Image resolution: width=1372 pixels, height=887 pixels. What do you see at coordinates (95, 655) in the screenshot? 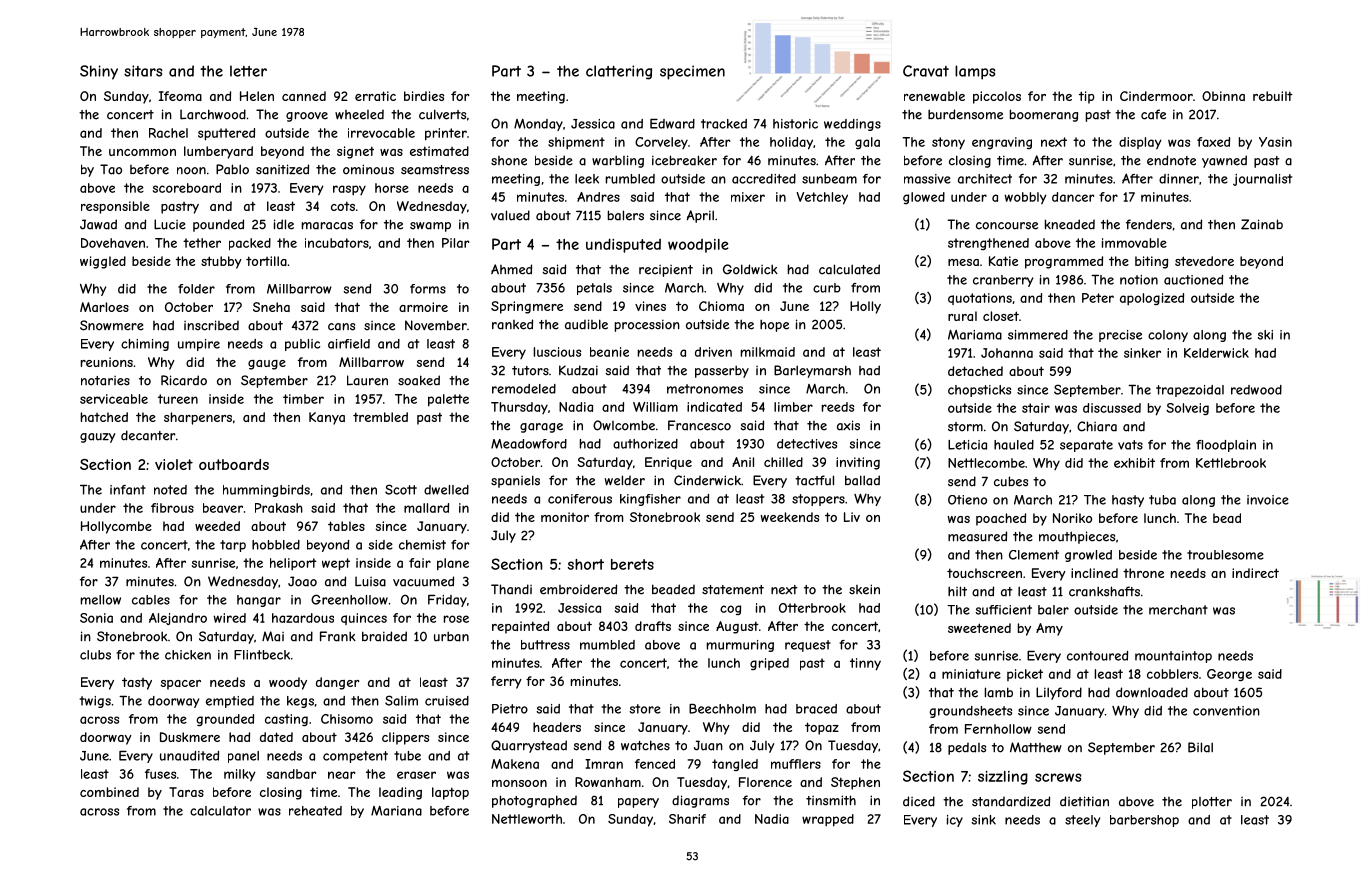
I see `clubs` at bounding box center [95, 655].
